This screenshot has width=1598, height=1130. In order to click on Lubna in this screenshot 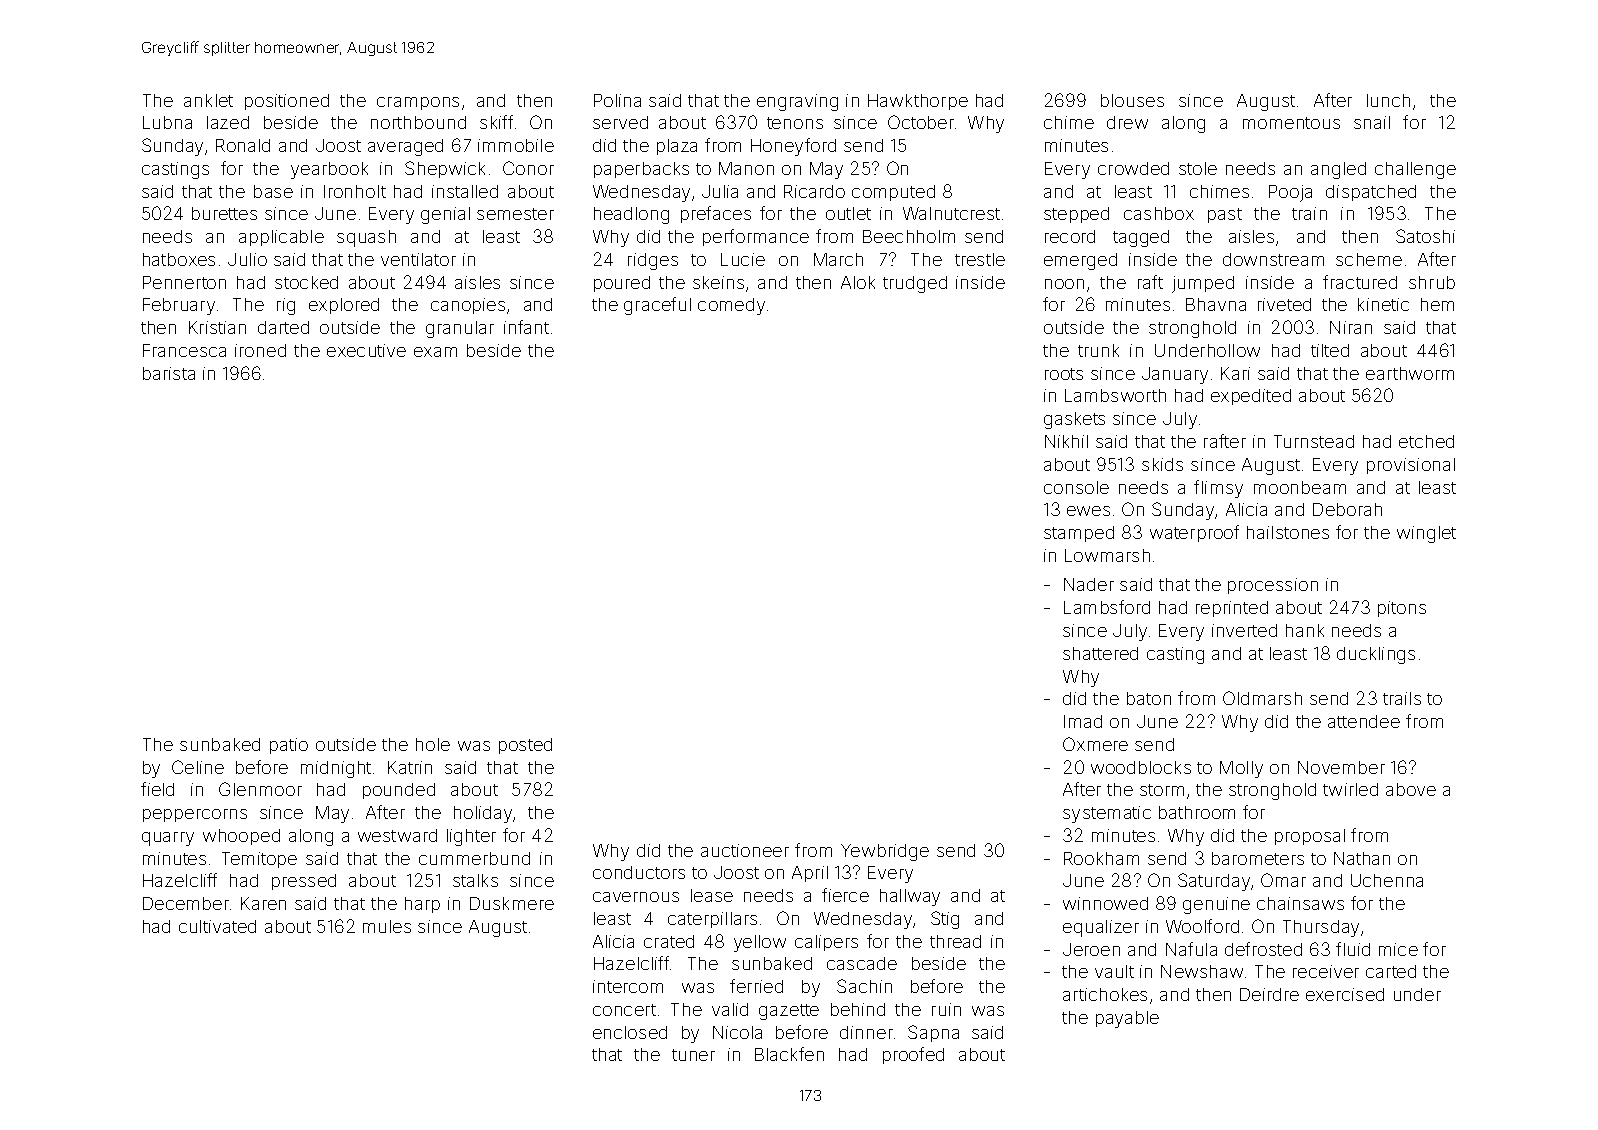, I will do `click(167, 122)`.
